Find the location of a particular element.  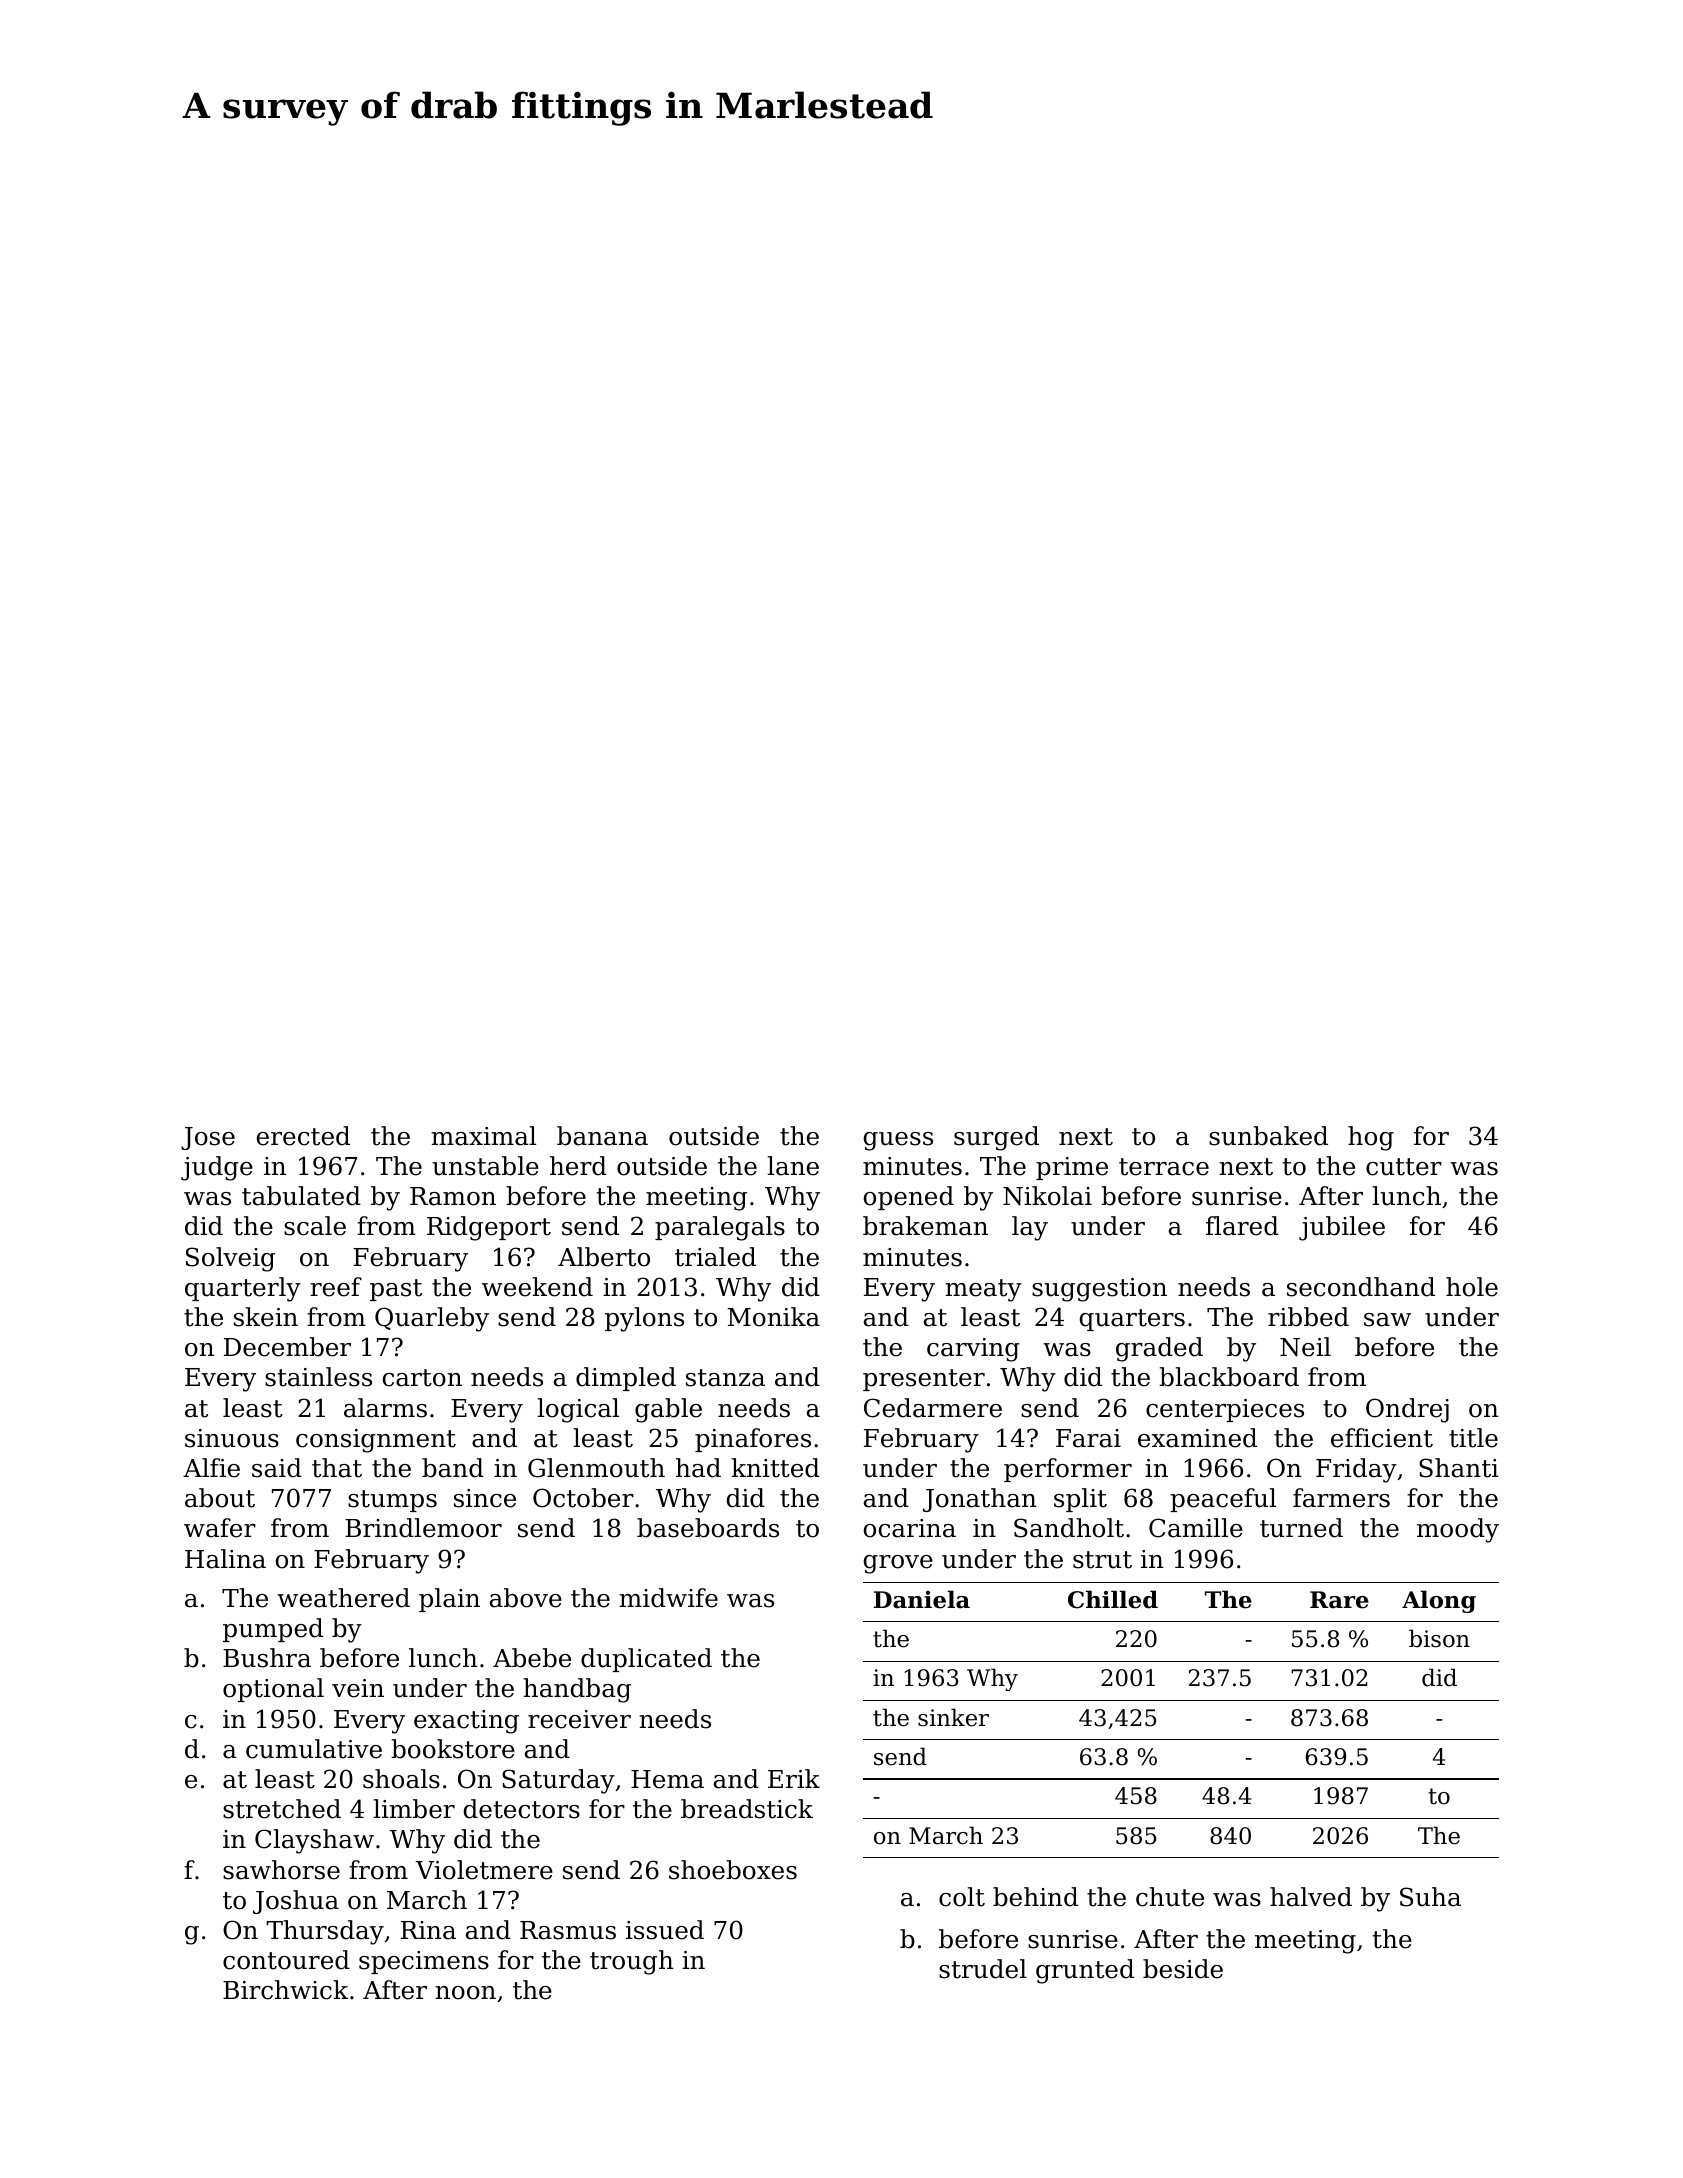

halved is located at coordinates (1311, 1897).
